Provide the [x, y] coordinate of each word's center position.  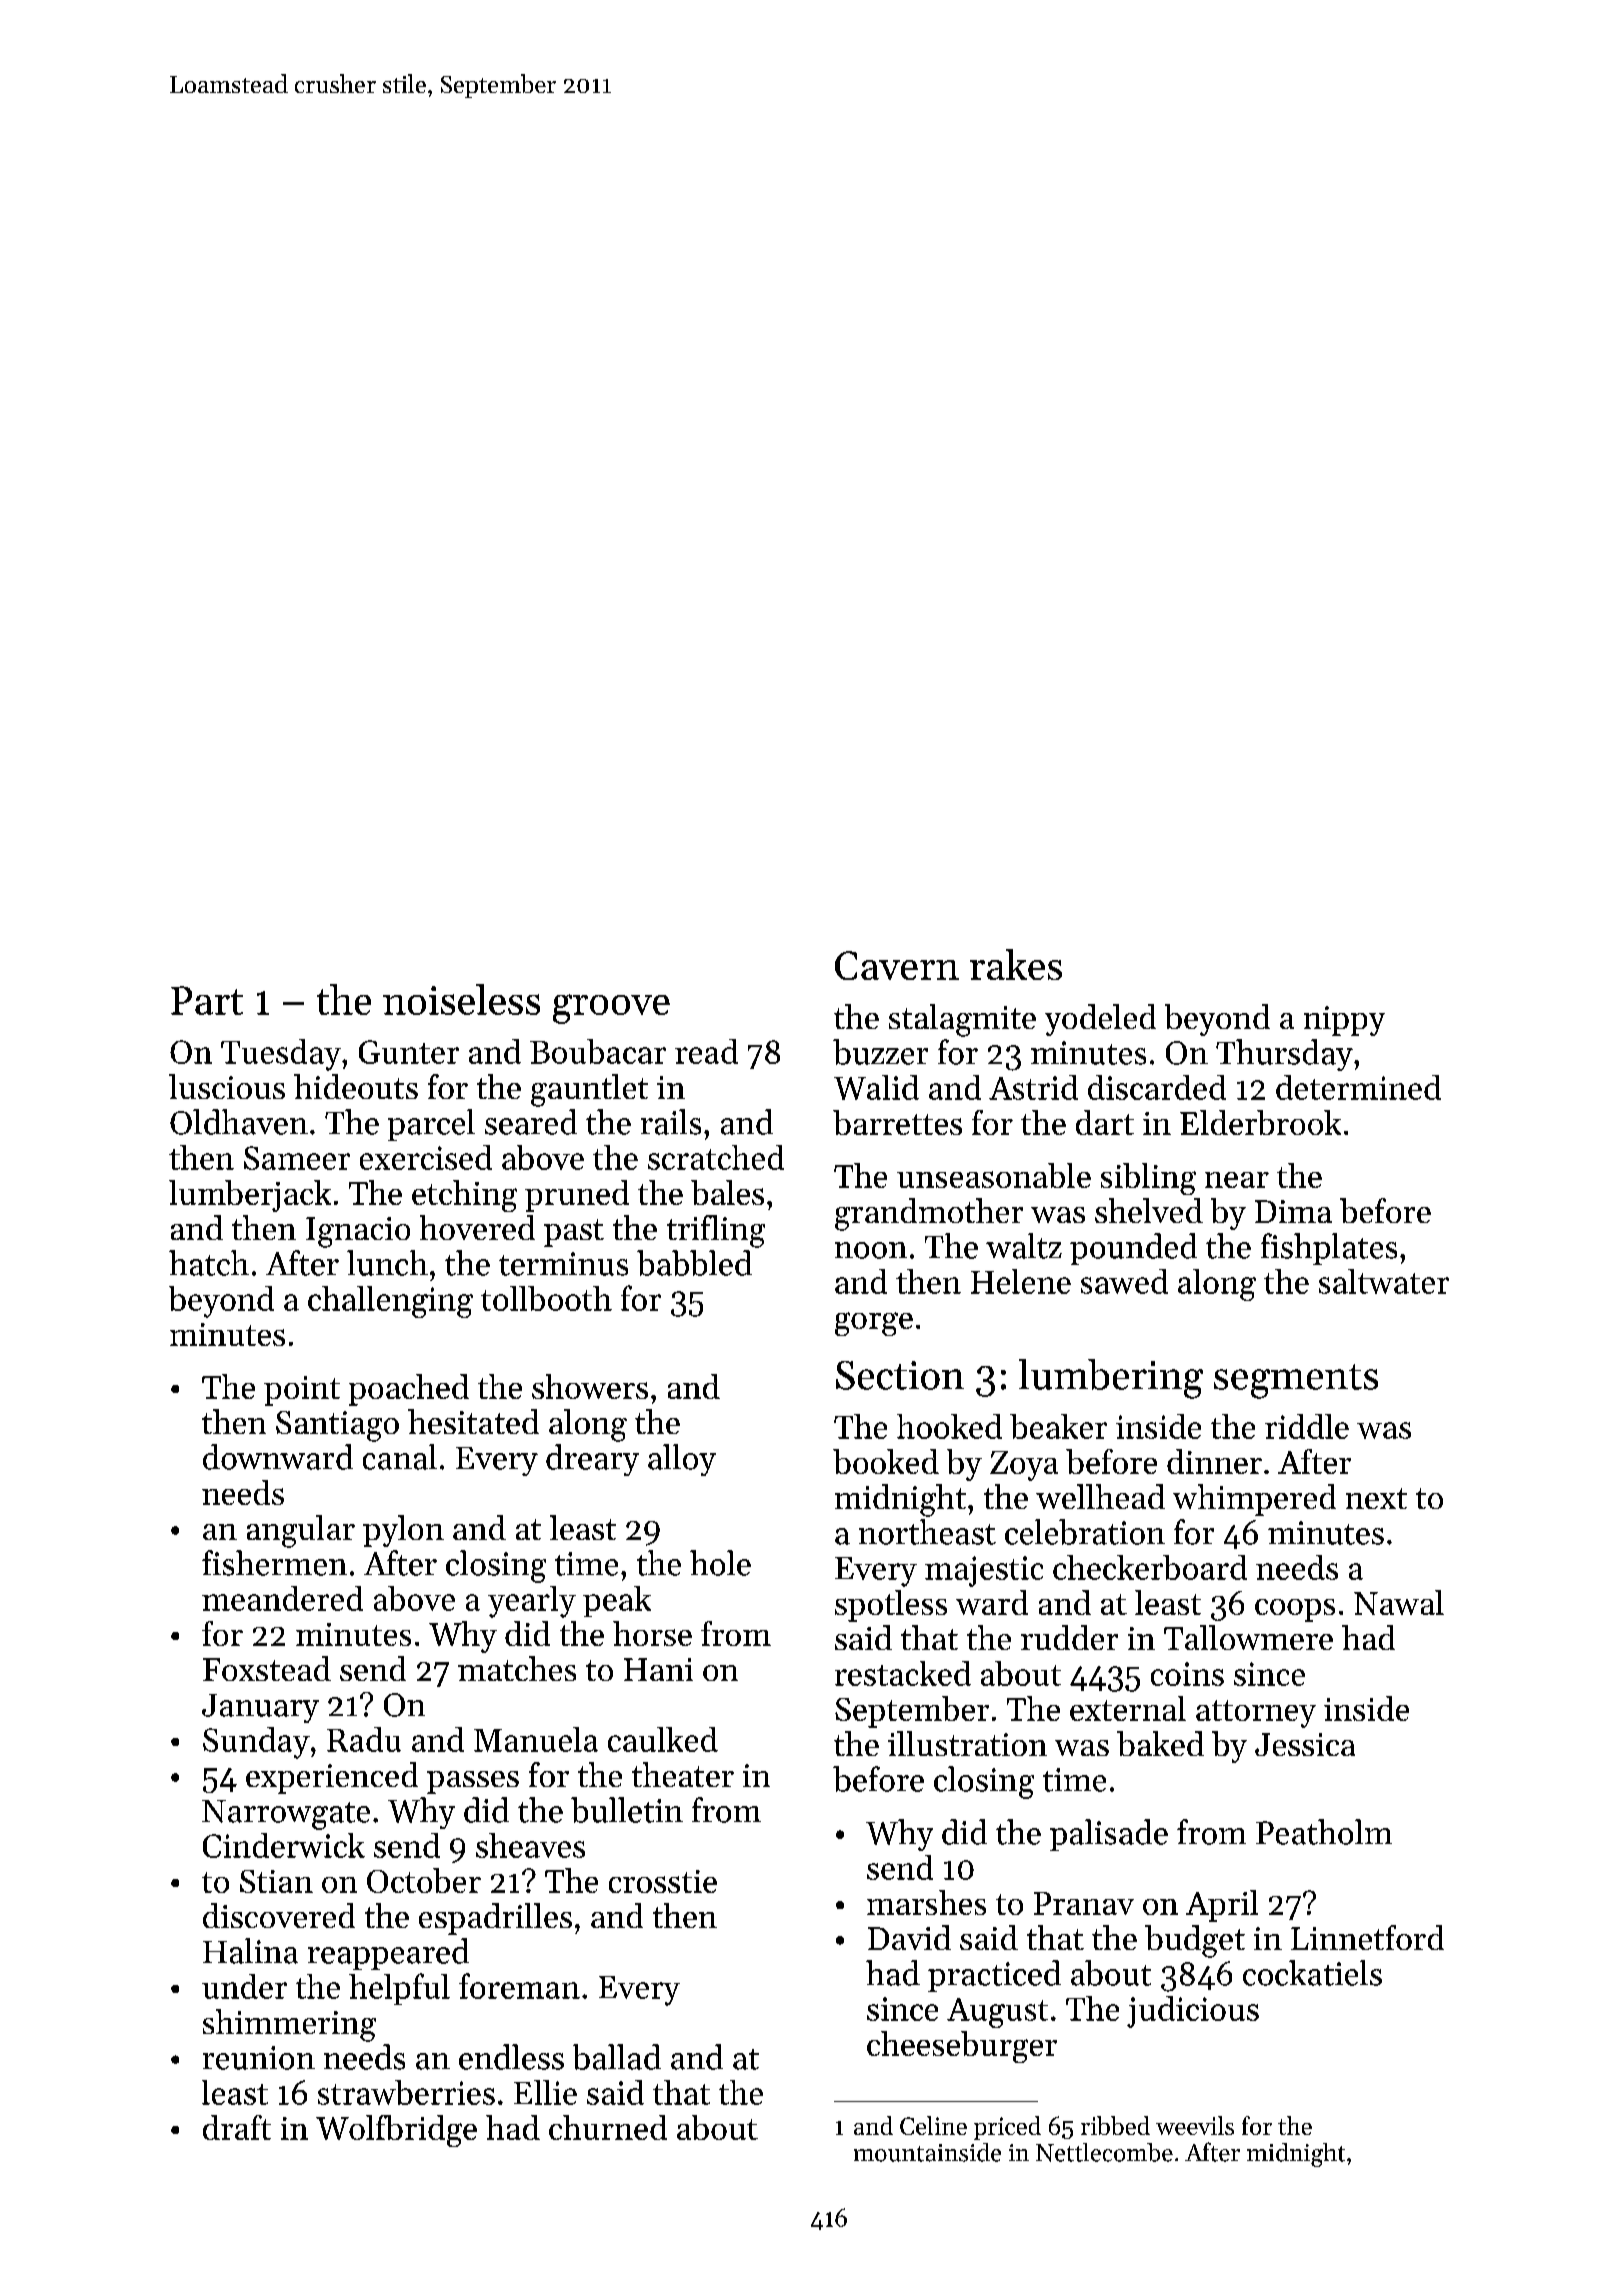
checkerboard [1150, 1567]
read [706, 1051]
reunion [259, 2058]
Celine [933, 2125]
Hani [658, 1669]
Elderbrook [1260, 1122]
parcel [431, 1125]
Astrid [1033, 1087]
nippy [1344, 1021]
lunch [387, 1263]
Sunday [256, 1743]
